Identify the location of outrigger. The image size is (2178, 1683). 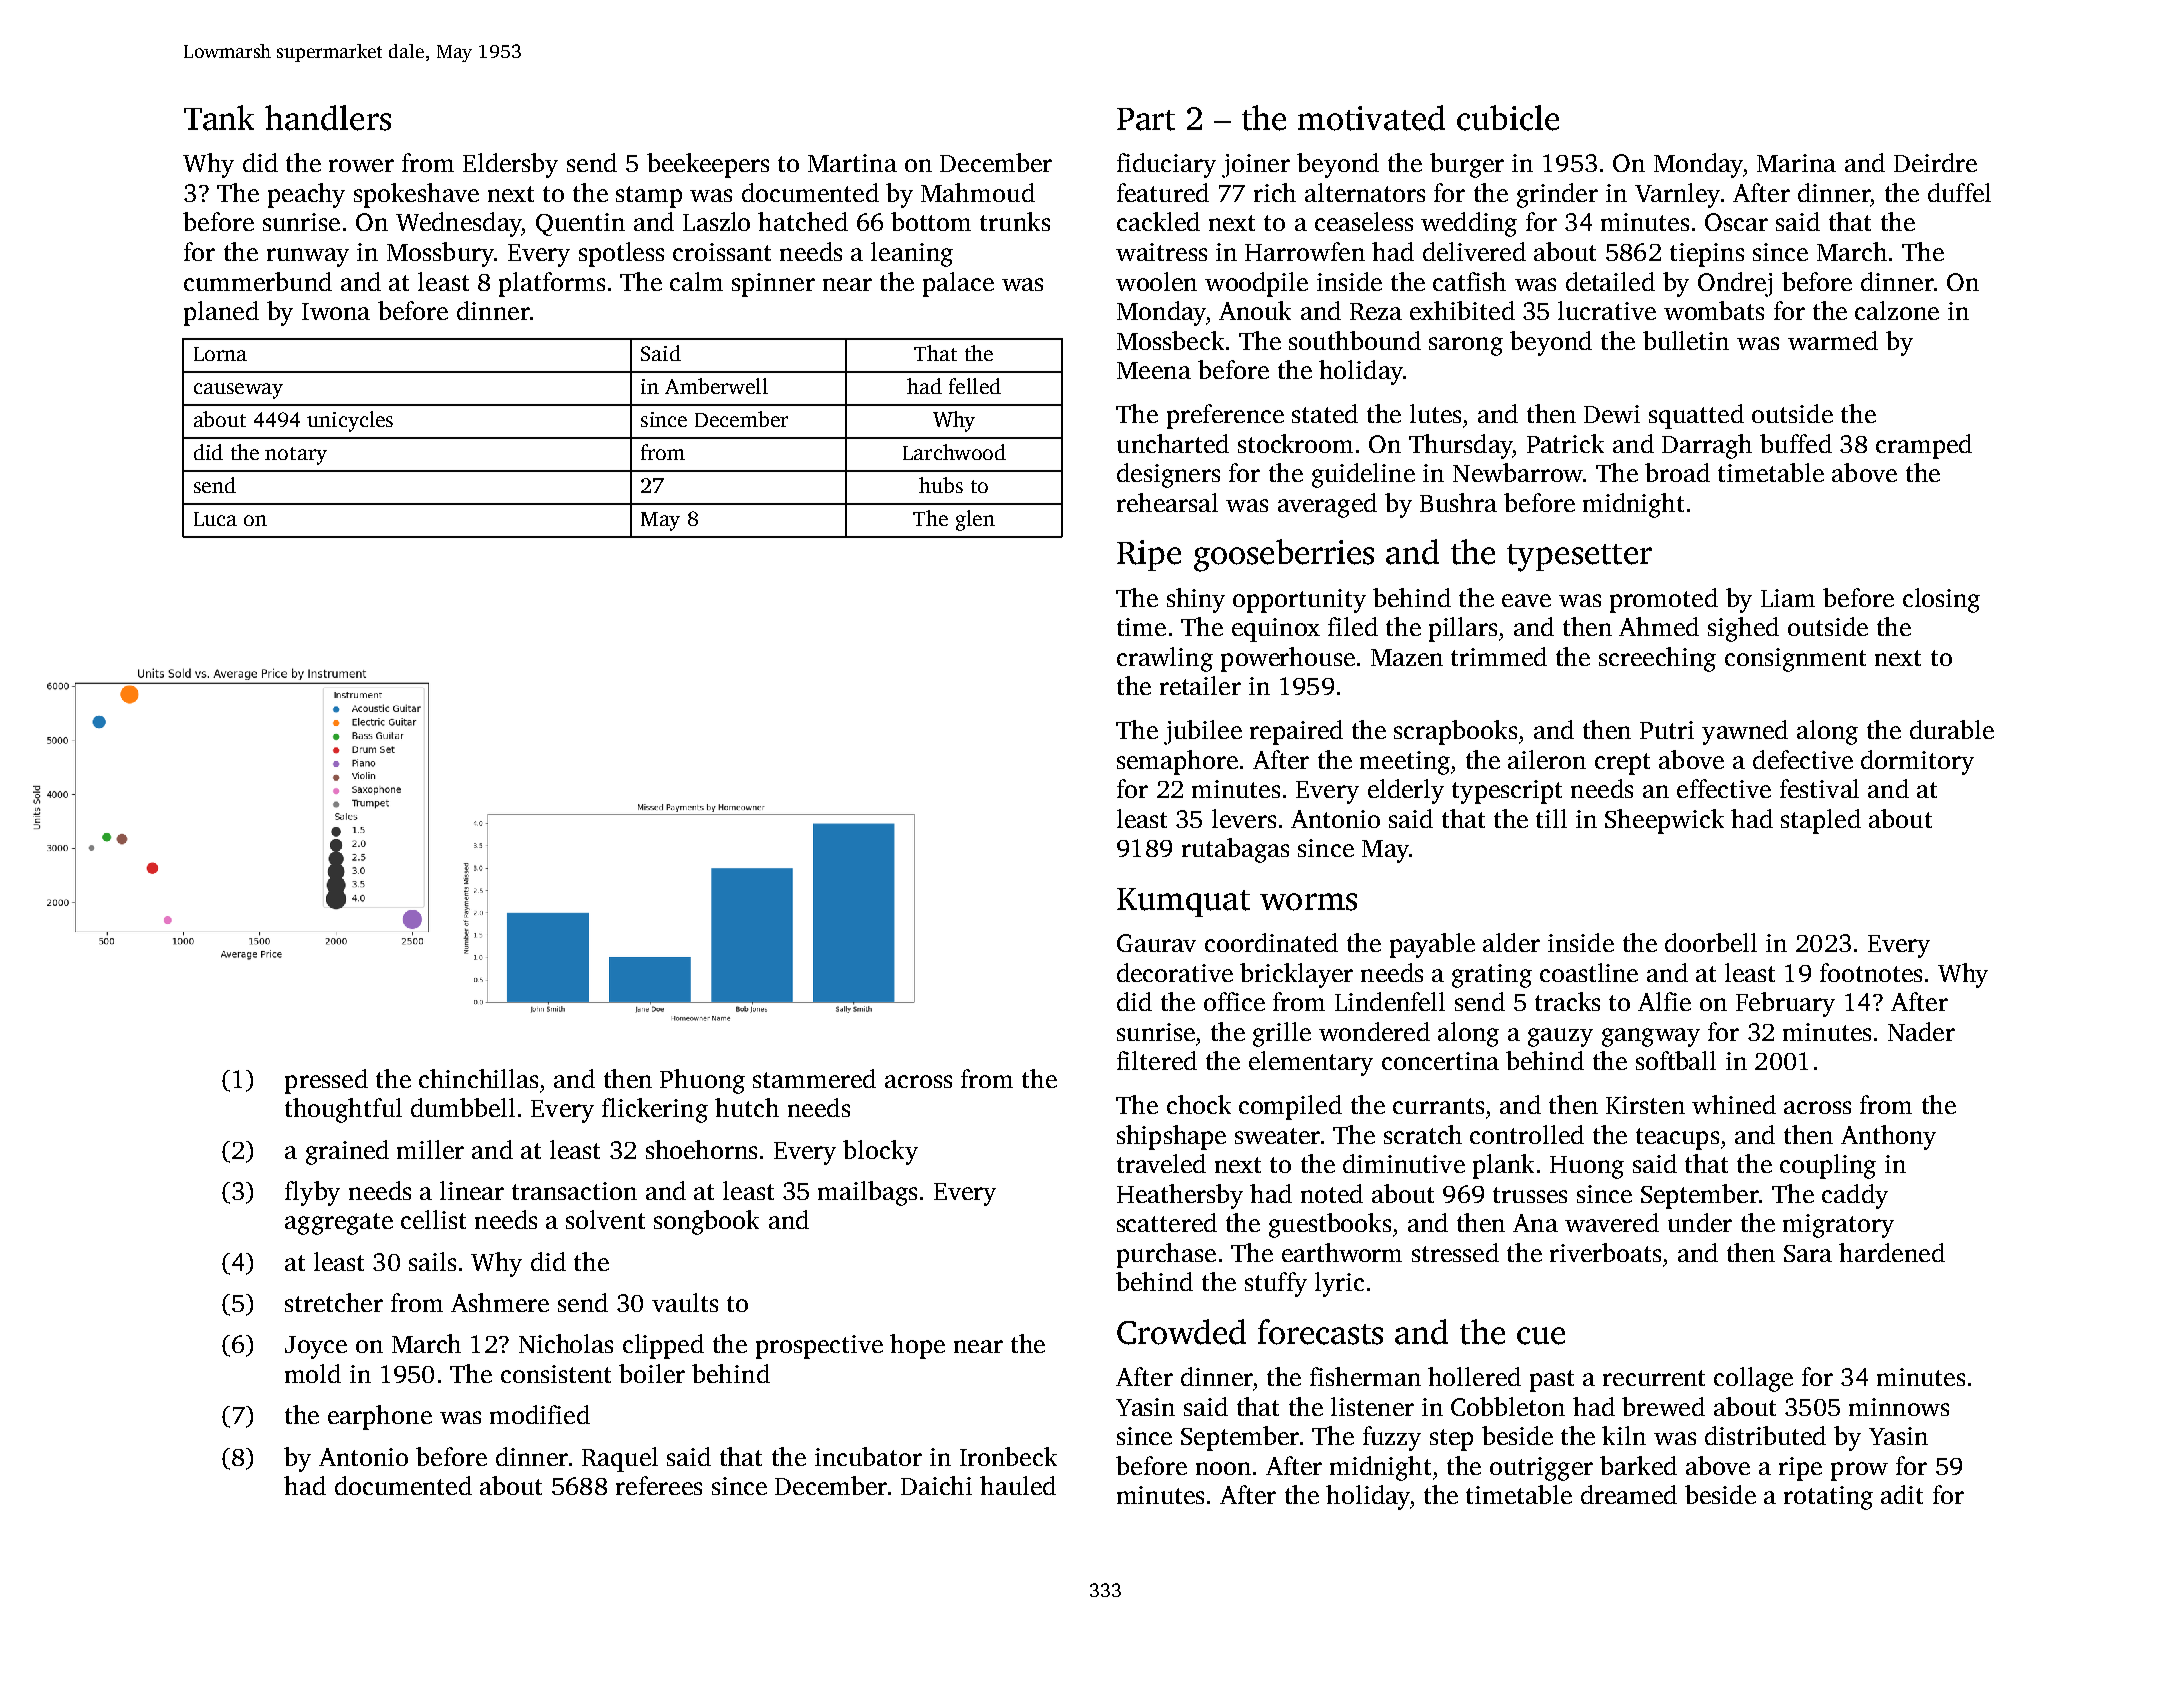
(1541, 1469).
